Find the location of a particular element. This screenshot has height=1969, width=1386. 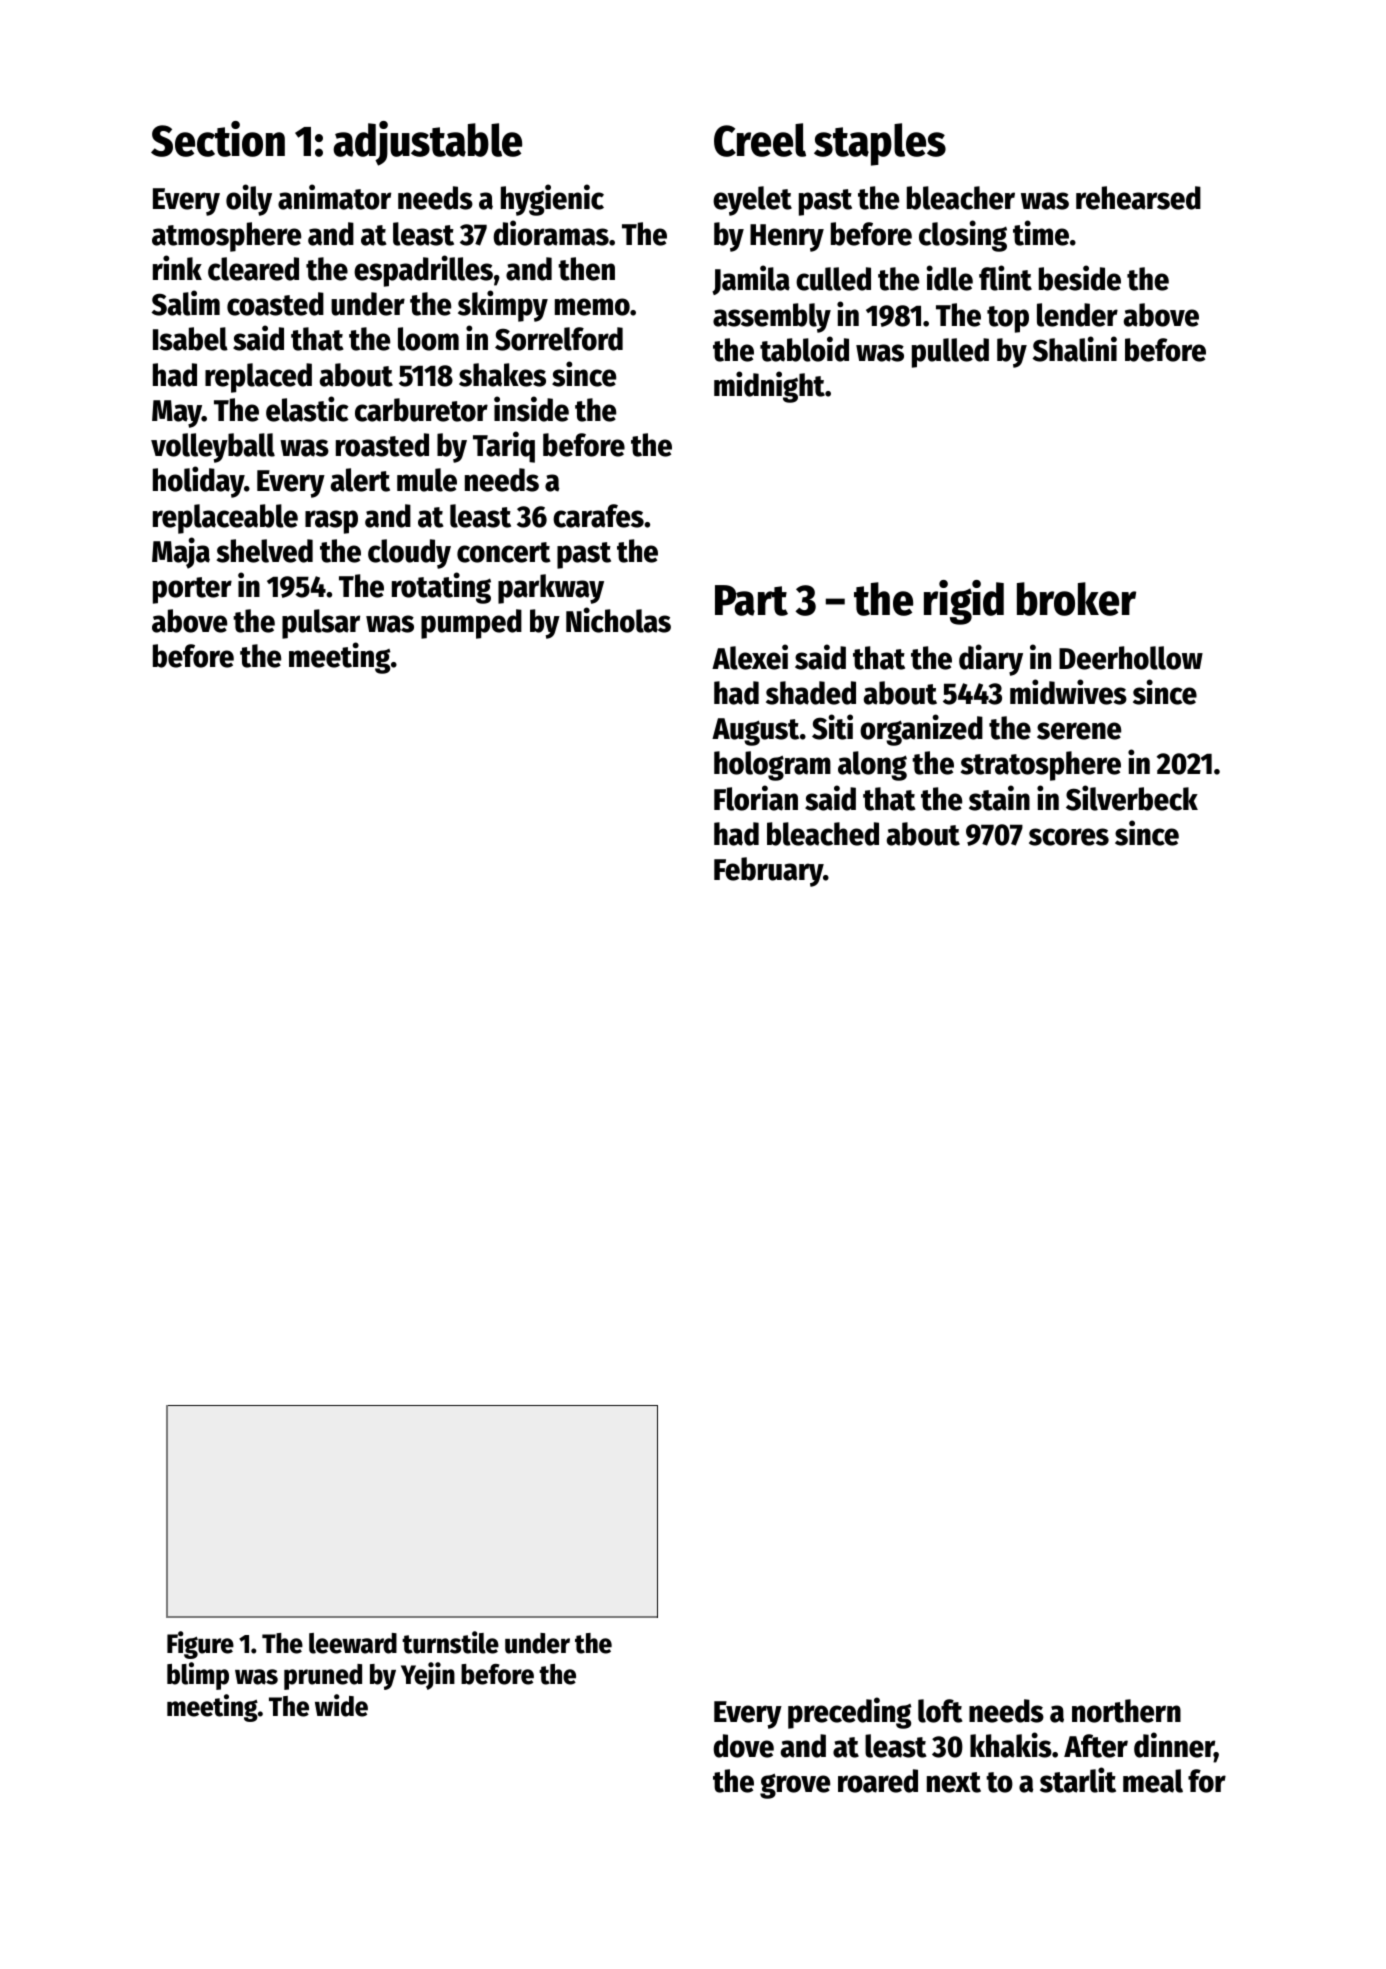

February is located at coordinates (768, 872).
